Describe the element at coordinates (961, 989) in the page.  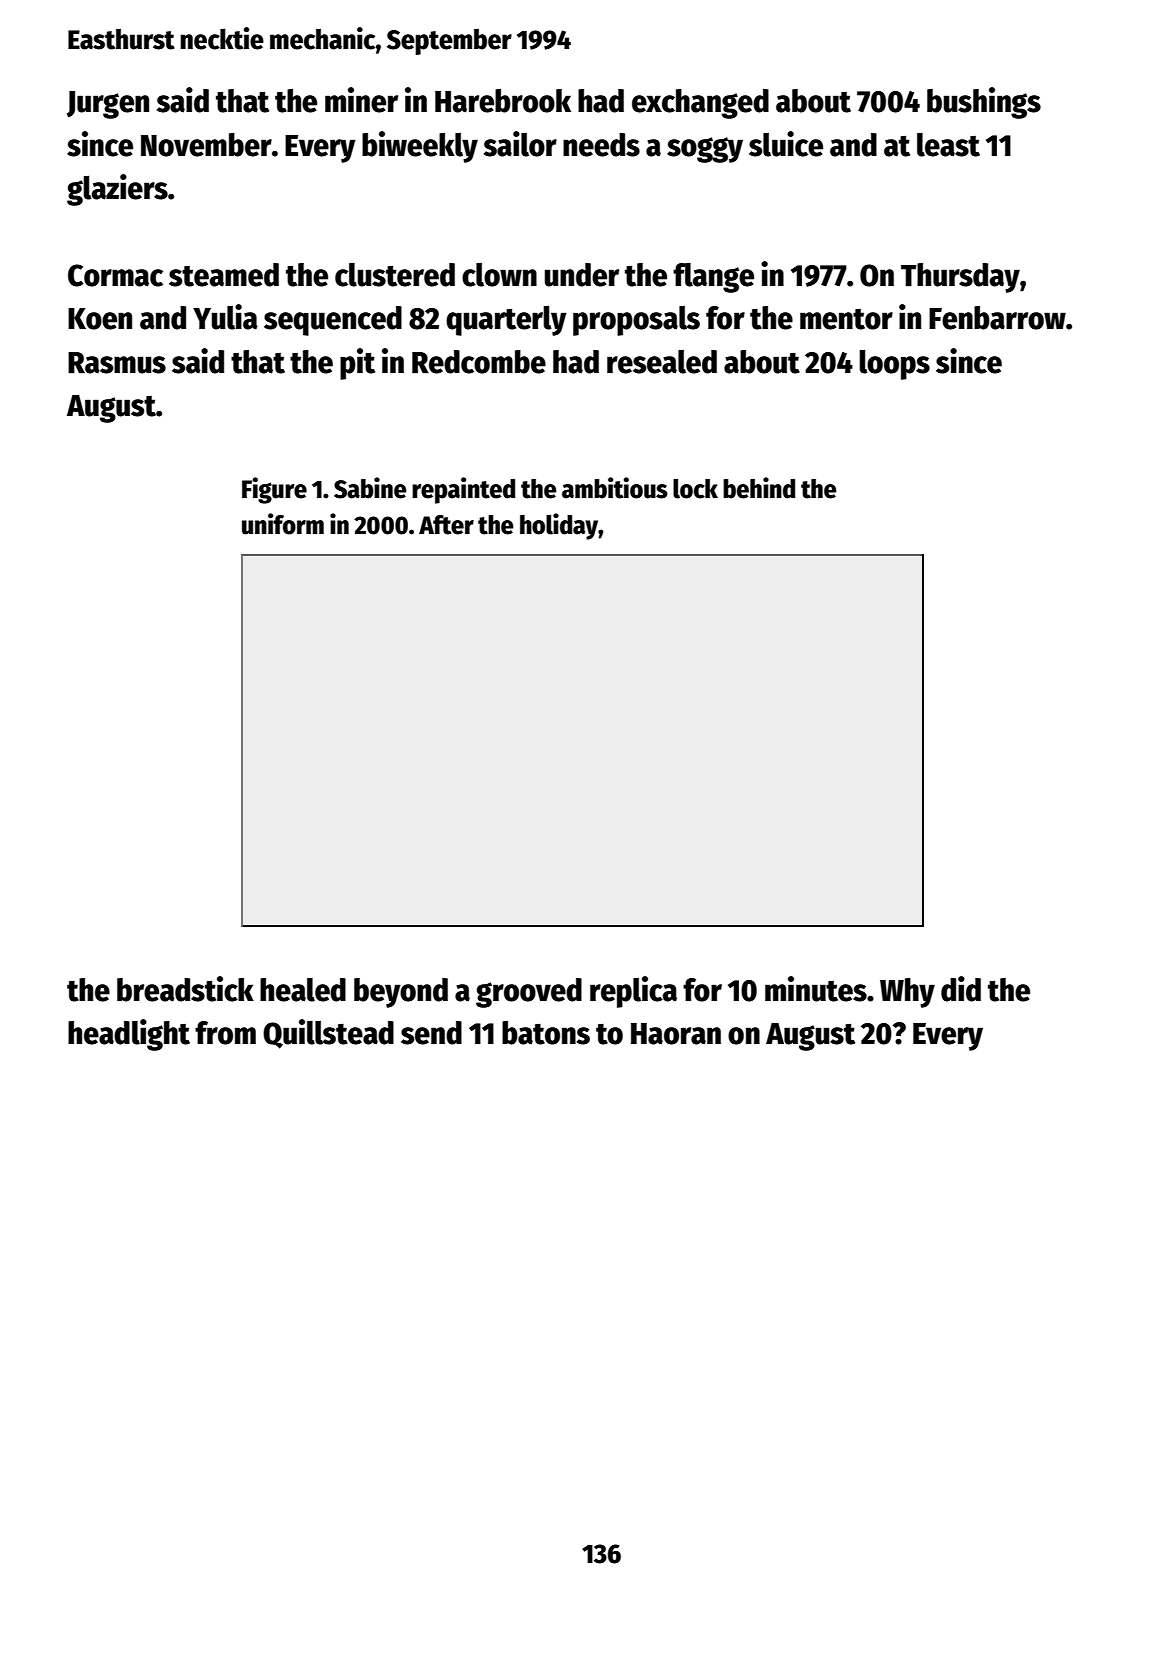
I see `did` at that location.
